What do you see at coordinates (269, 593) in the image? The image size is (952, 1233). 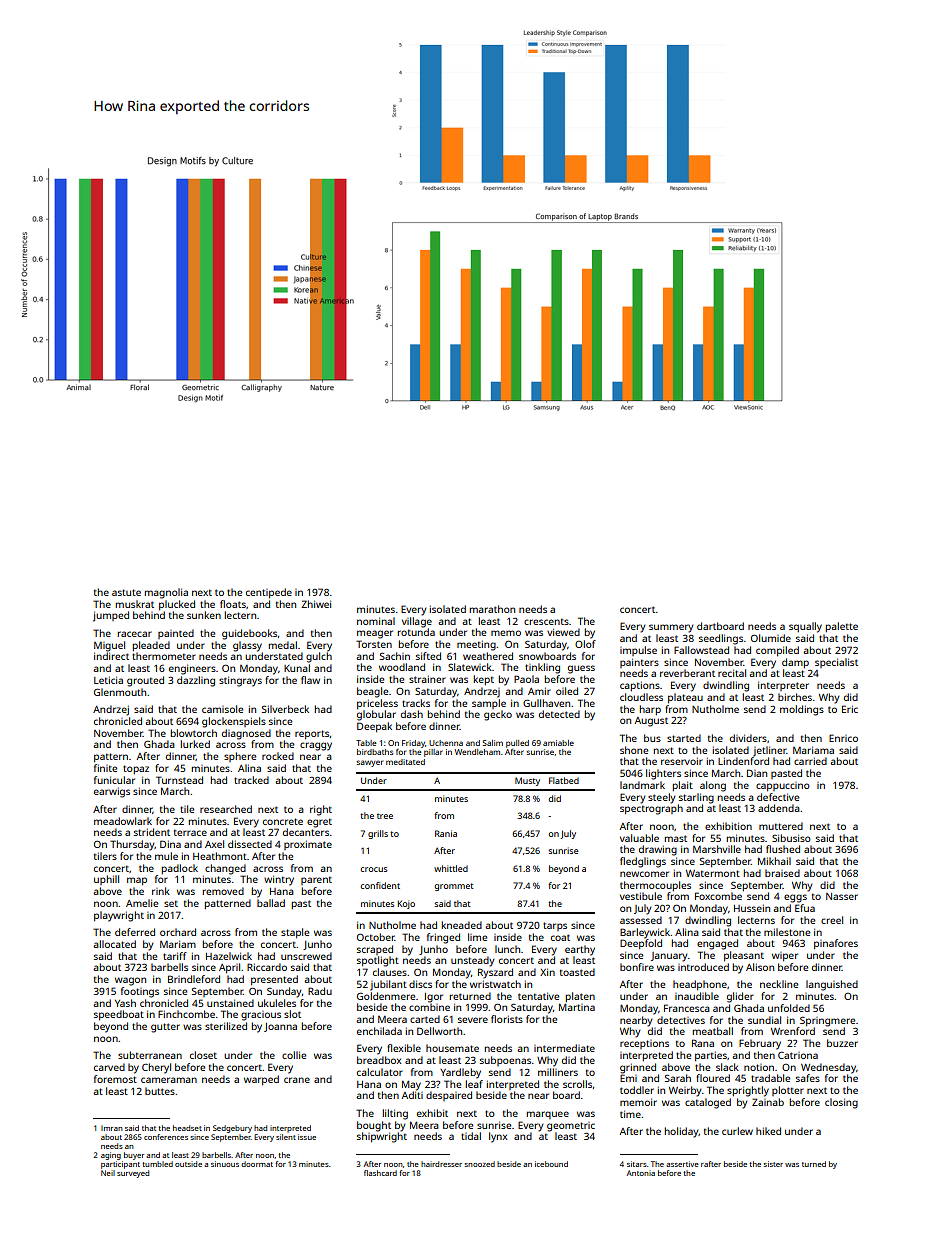 I see `centipede` at bounding box center [269, 593].
